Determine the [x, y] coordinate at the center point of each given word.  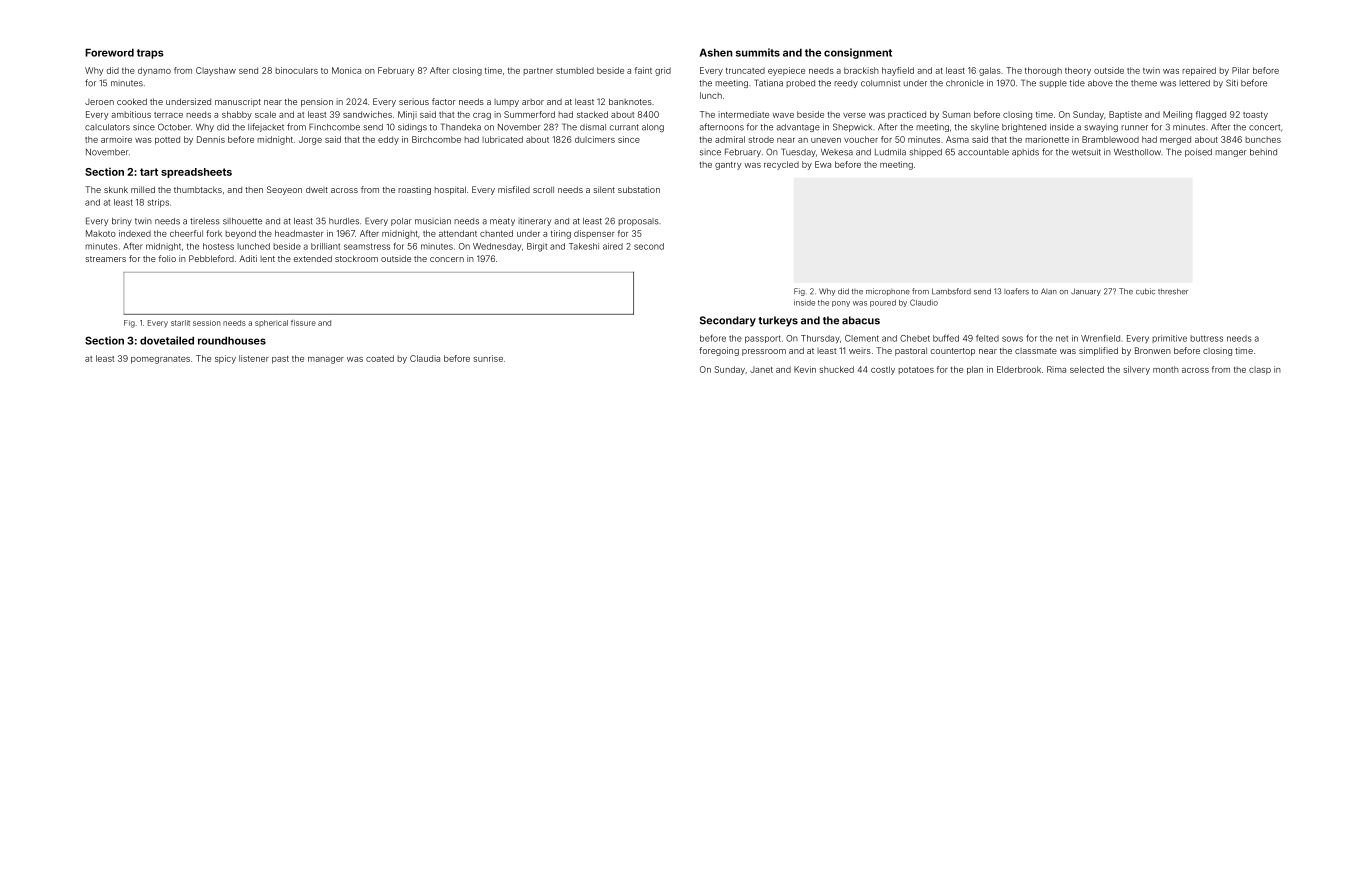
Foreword [109, 52]
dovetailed [167, 340]
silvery [1137, 370]
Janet [761, 369]
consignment [858, 53]
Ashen [716, 52]
